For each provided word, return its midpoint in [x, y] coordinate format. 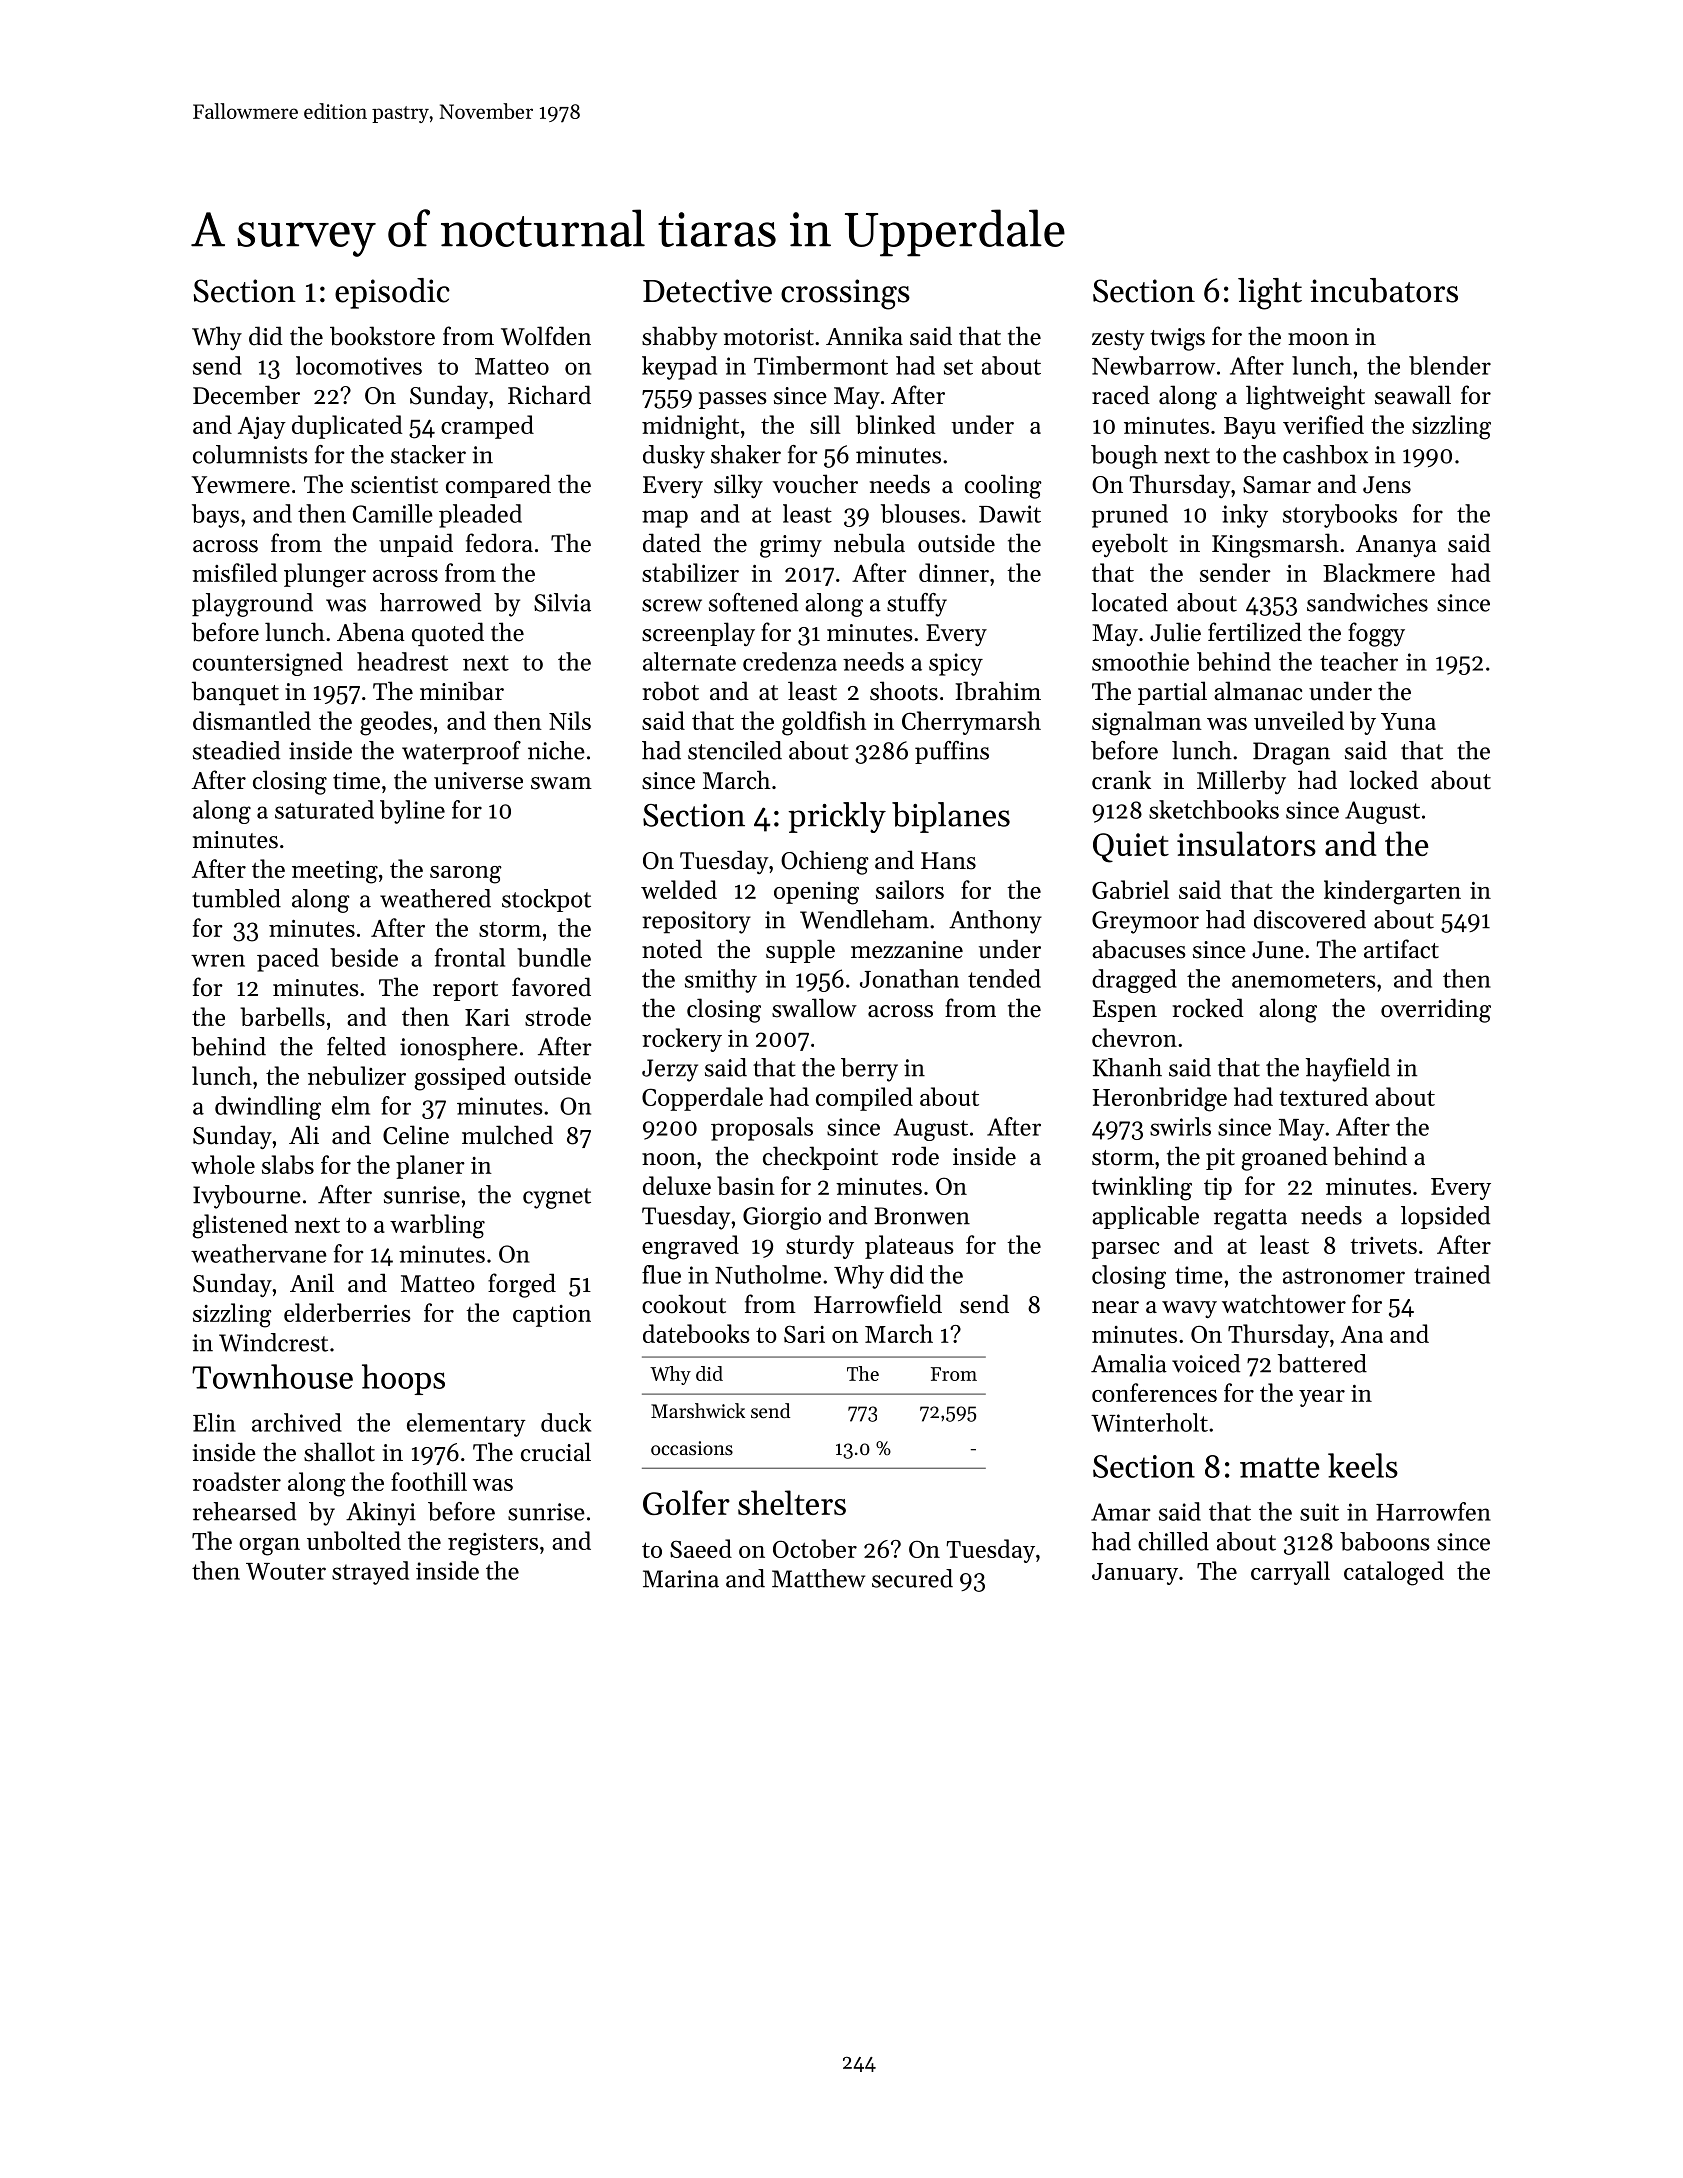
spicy [956, 664]
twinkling [1142, 1188]
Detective [707, 291]
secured [912, 1578]
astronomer [1344, 1276]
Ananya [1396, 546]
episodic [392, 293]
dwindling [268, 1108]
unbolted [354, 1540]
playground [252, 605]
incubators [1384, 290]
